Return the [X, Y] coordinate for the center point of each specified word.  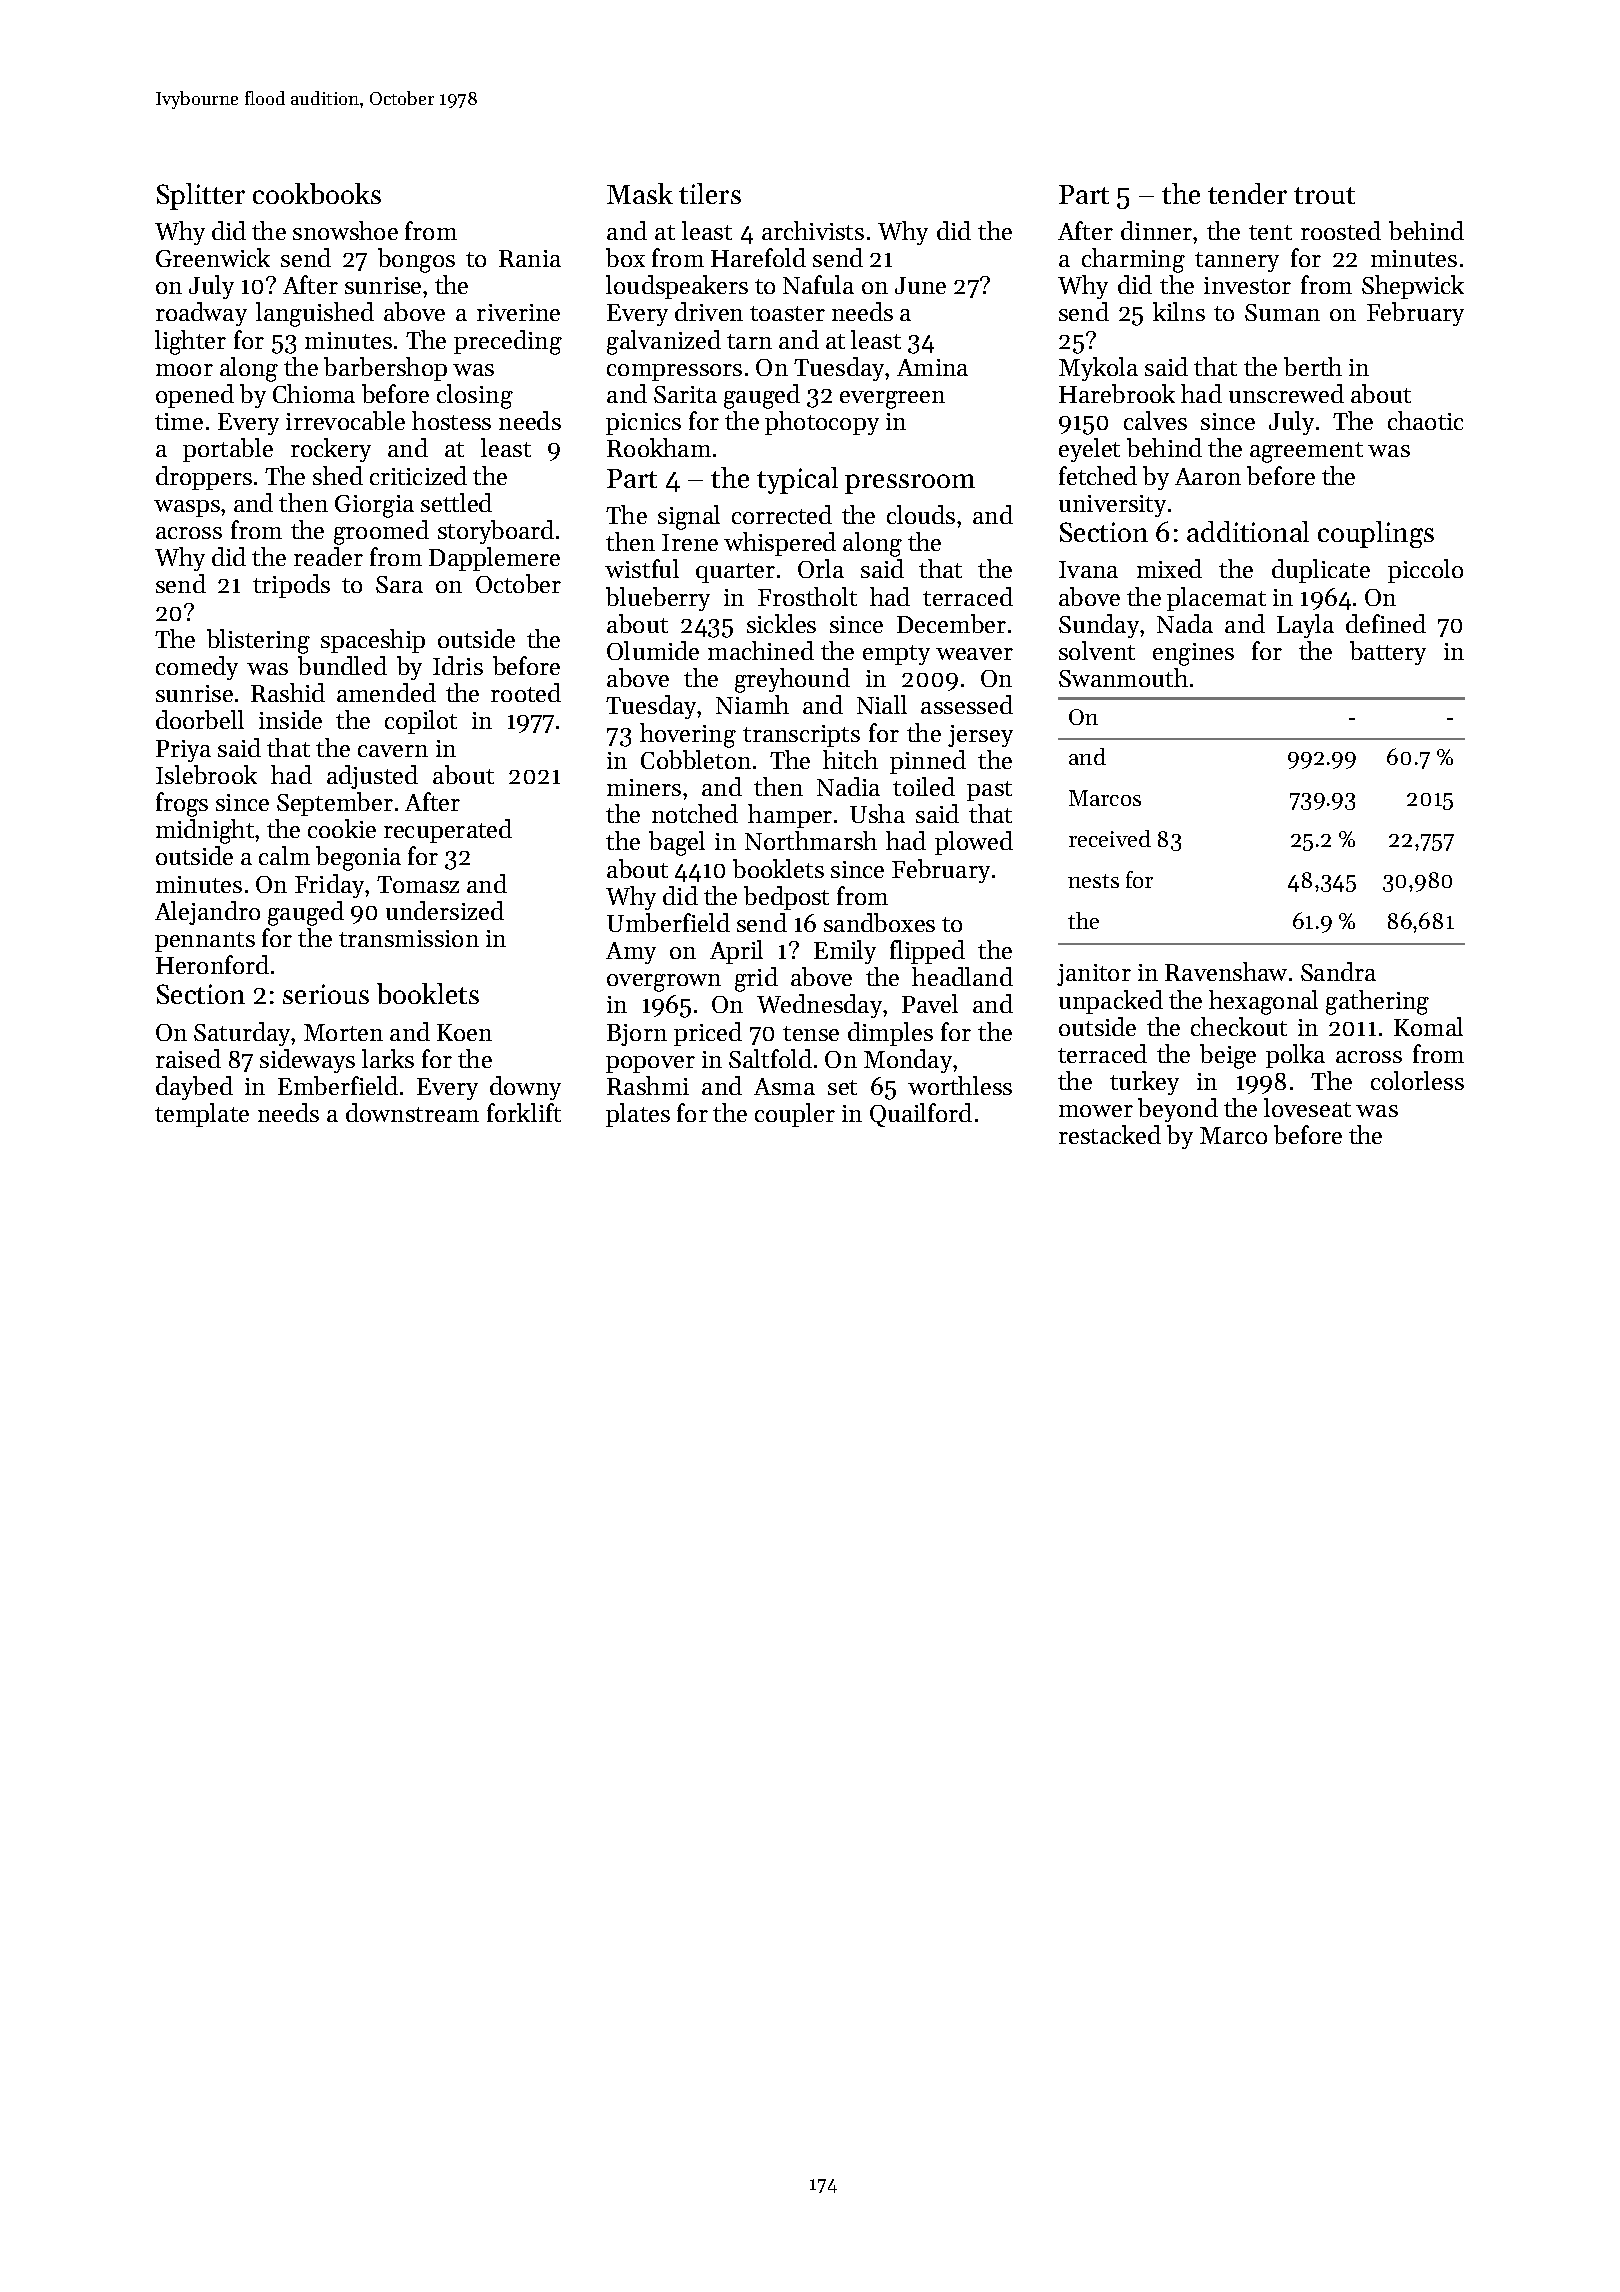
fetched [1098, 475]
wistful [642, 568]
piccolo [1425, 571]
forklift [524, 1112]
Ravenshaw [1226, 971]
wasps [187, 508]
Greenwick [213, 257]
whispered [780, 544]
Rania [530, 258]
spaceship [373, 641]
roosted [1341, 230]
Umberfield [668, 922]
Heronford [212, 964]
